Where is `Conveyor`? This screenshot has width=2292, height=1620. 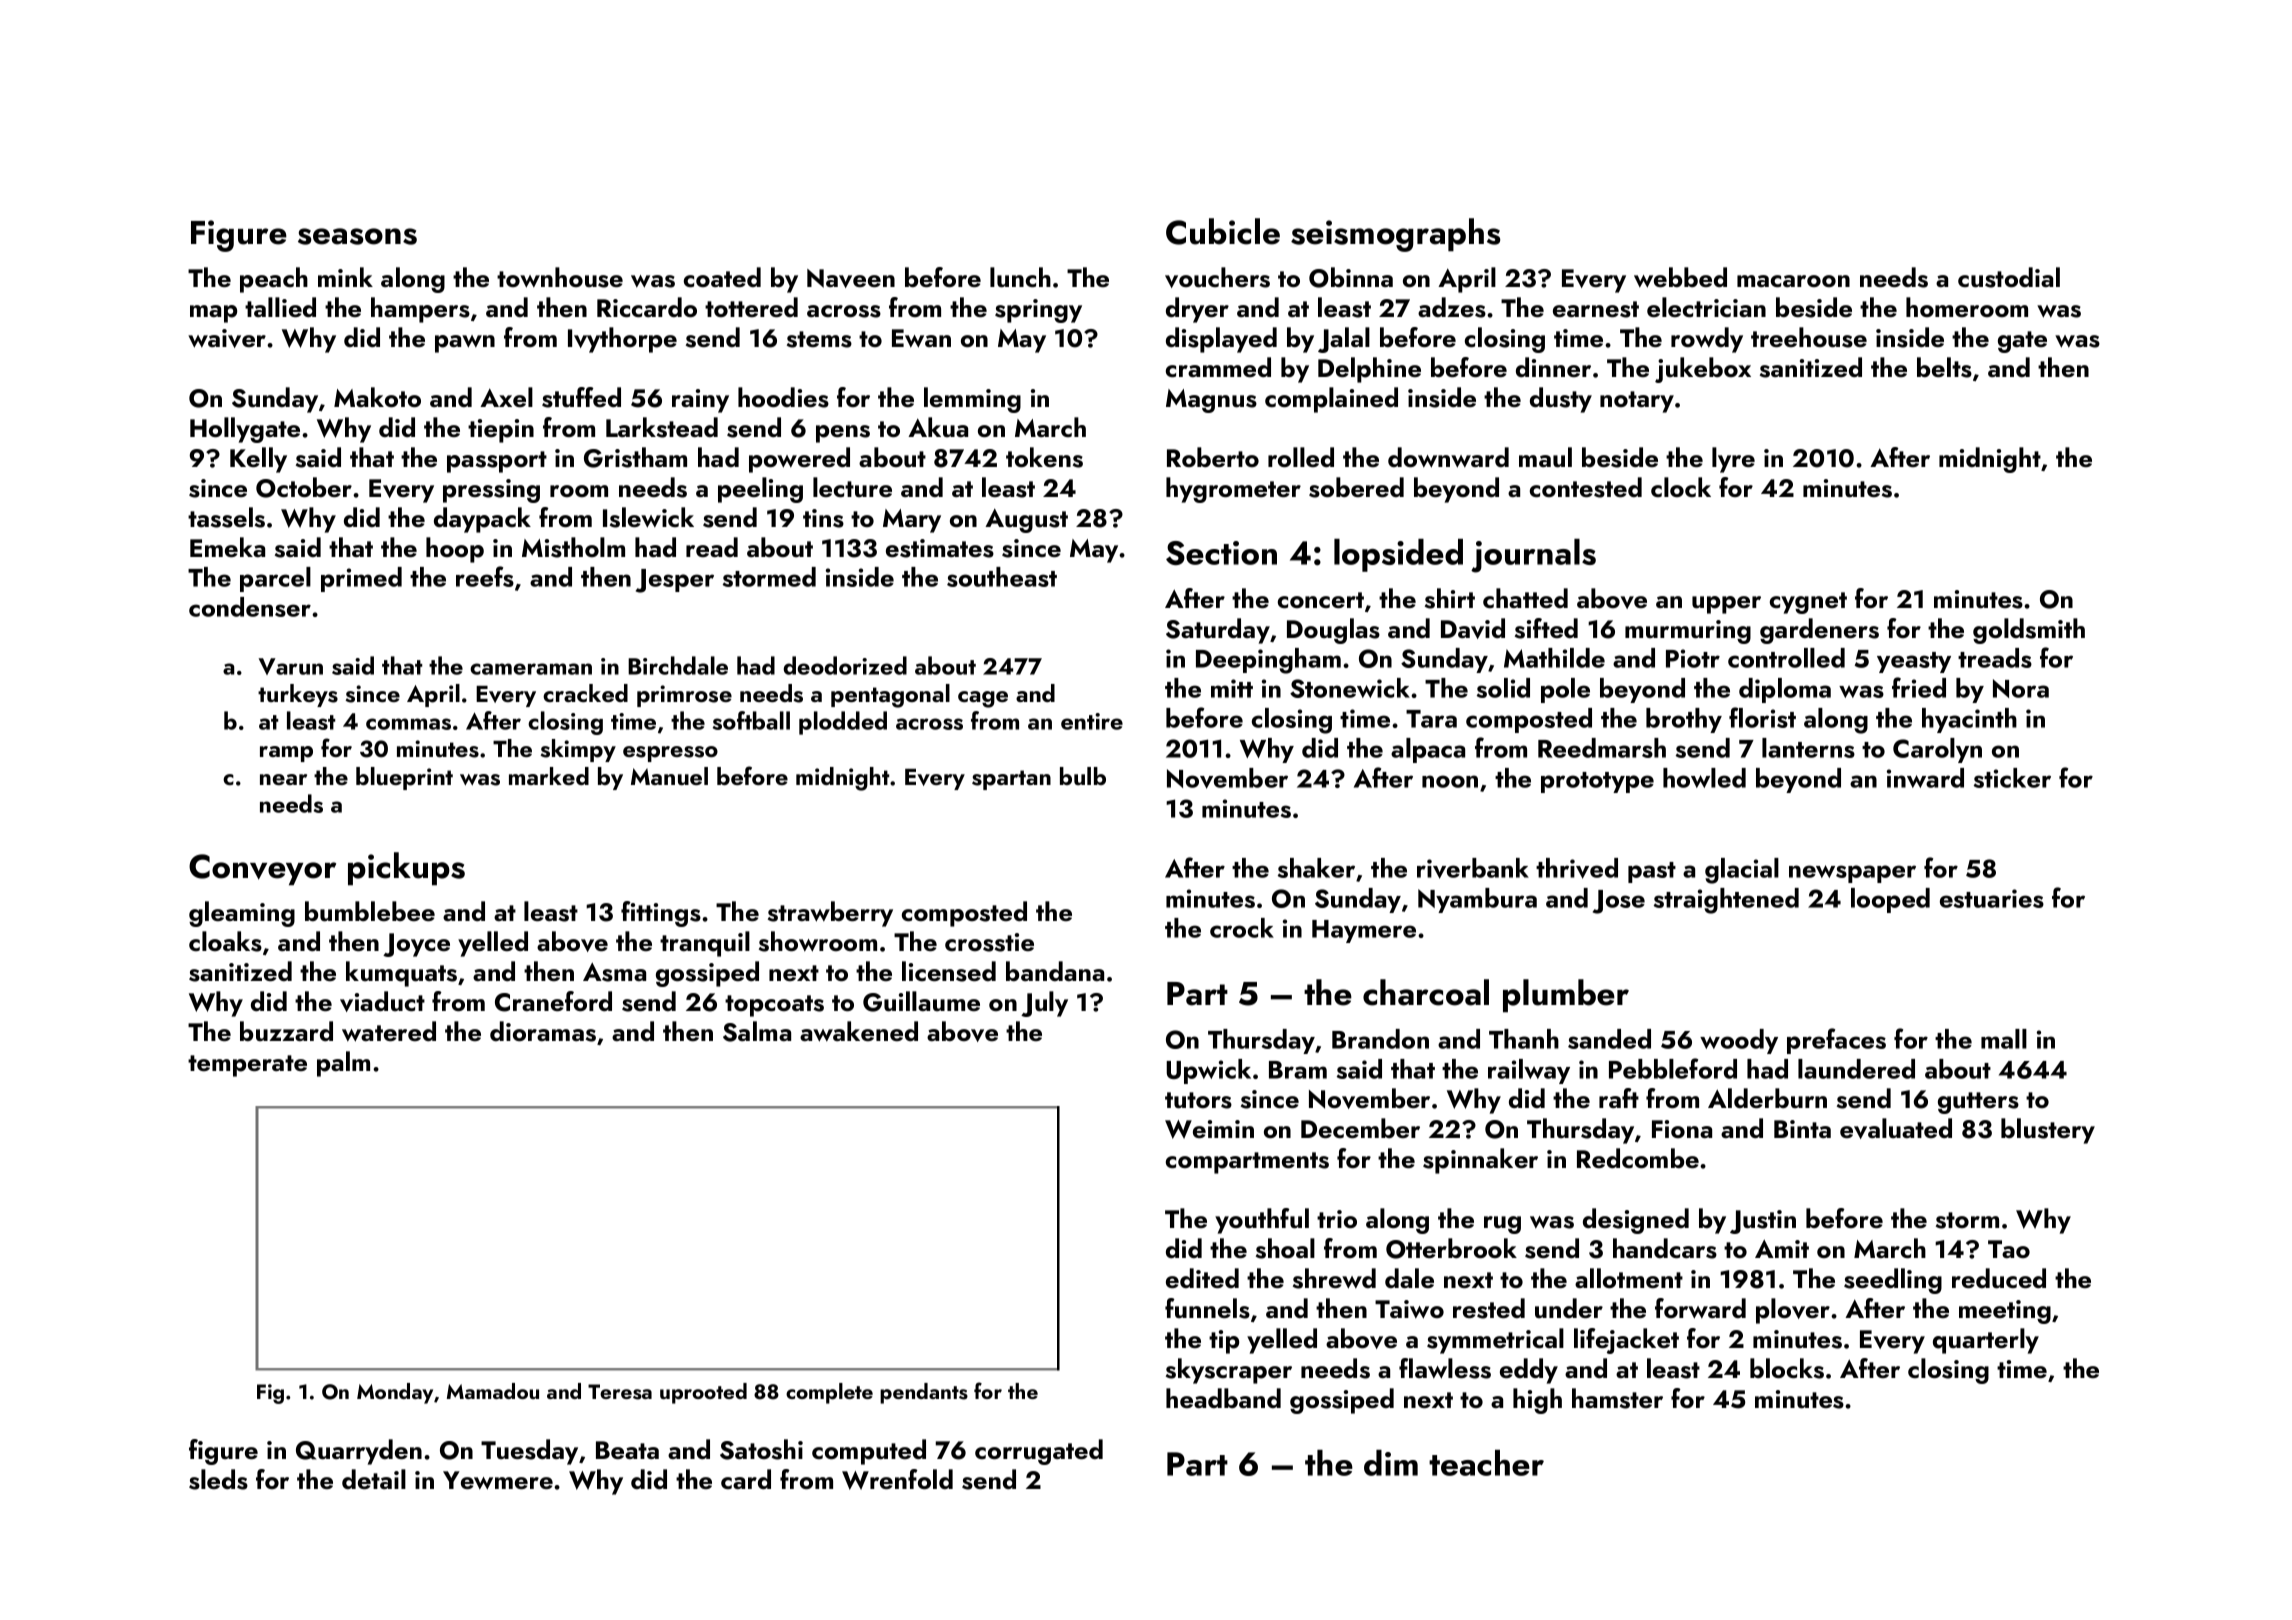
Conveyor is located at coordinates (262, 870).
